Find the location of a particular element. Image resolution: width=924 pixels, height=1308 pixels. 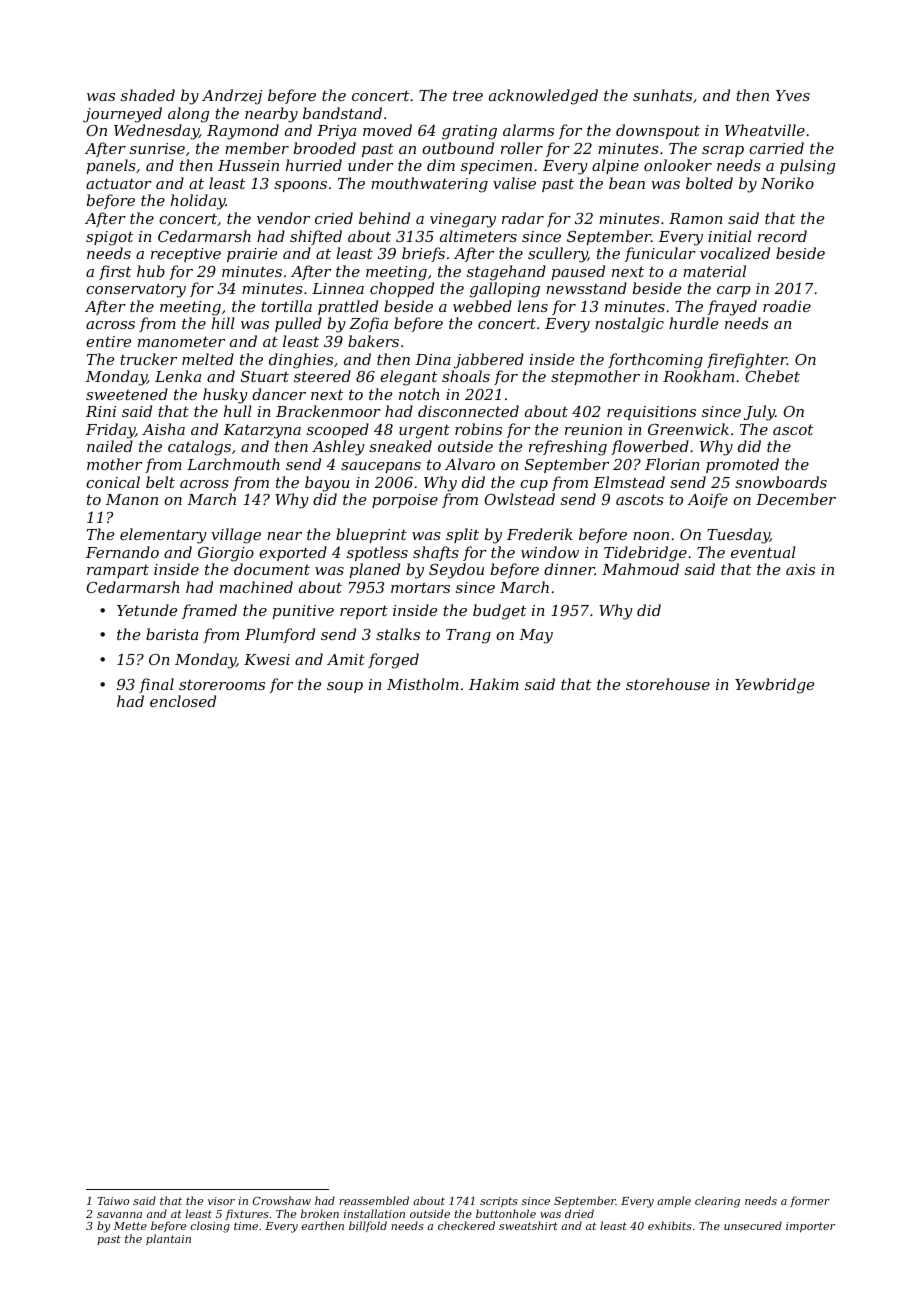

enclosed is located at coordinates (183, 701).
